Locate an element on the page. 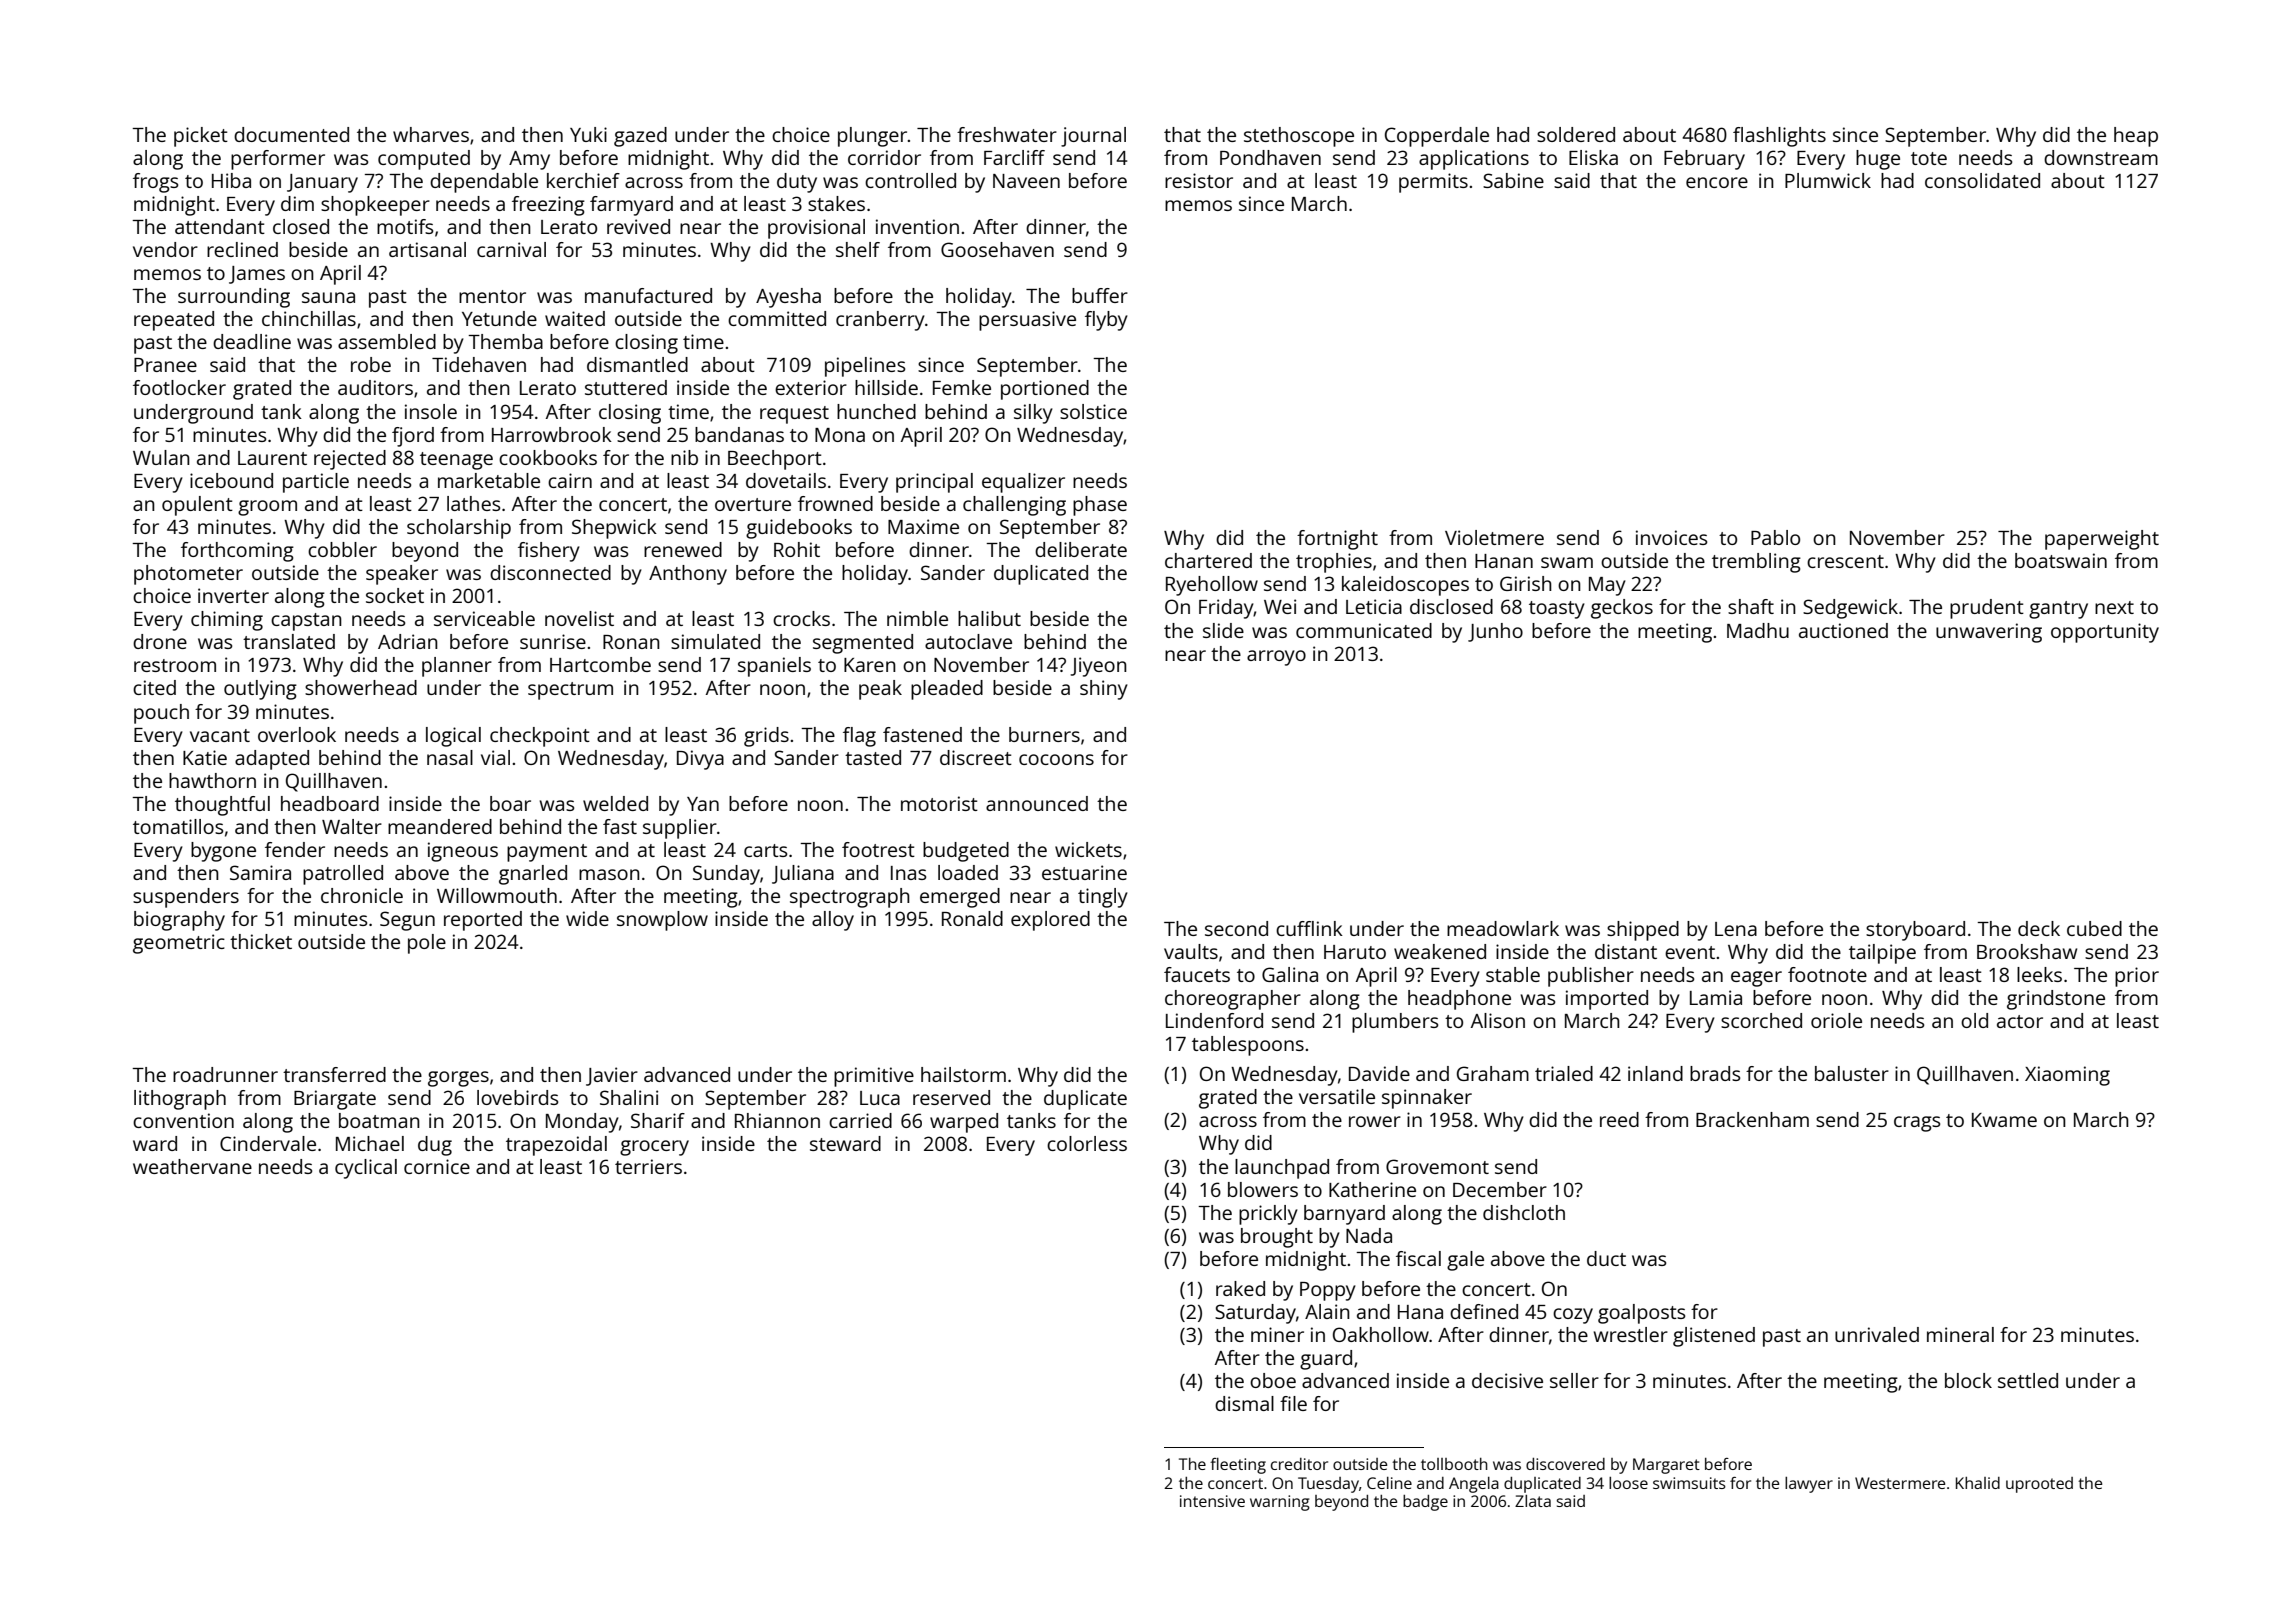 Image resolution: width=2292 pixels, height=1620 pixels. meadowlark is located at coordinates (1503, 928).
